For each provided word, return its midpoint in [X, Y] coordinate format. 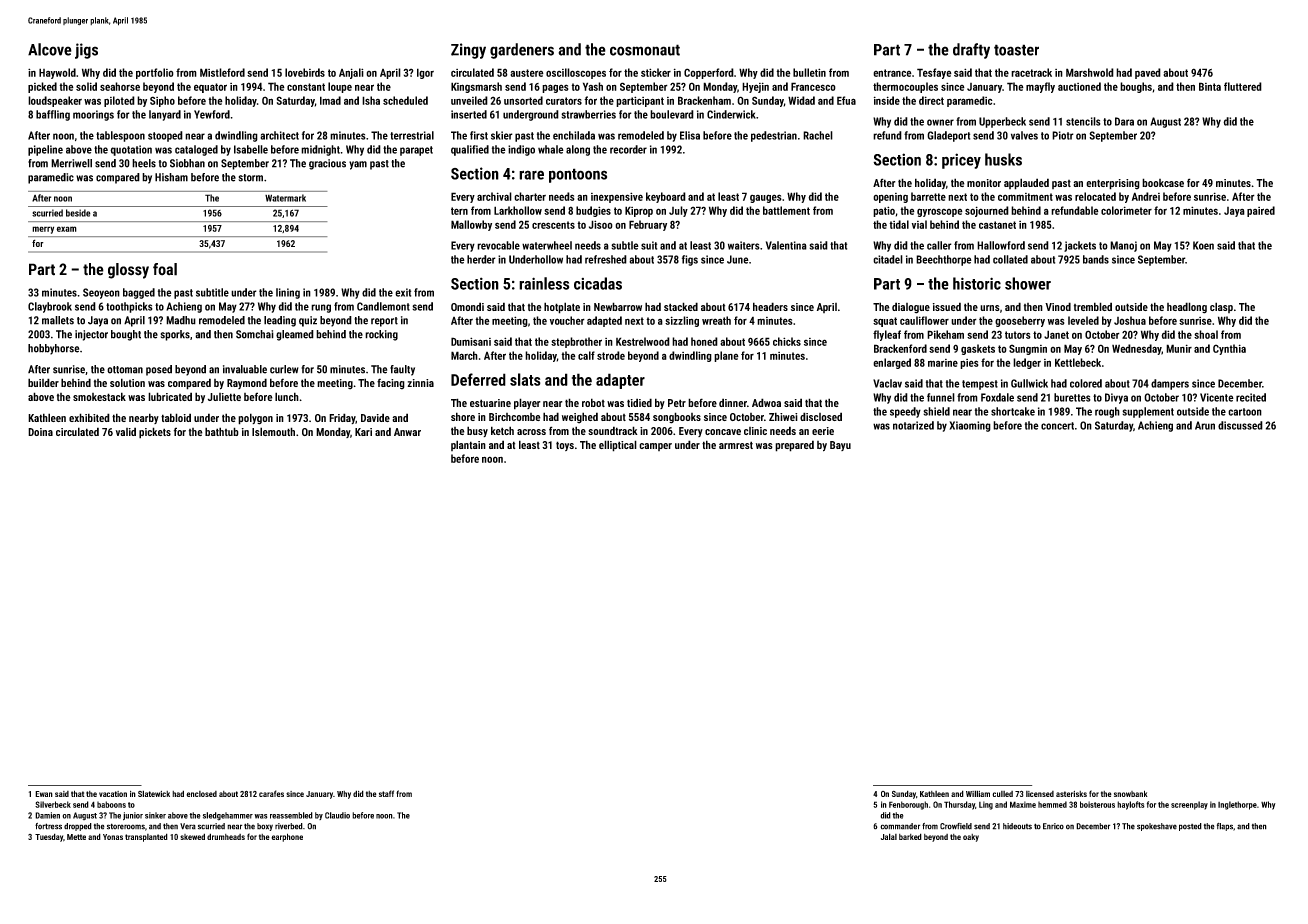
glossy [128, 271]
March [464, 355]
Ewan [44, 794]
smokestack [99, 396]
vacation [113, 794]
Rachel [818, 135]
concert [1057, 426]
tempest [980, 385]
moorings [93, 115]
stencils [1083, 121]
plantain [468, 445]
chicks [787, 341]
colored [1086, 383]
